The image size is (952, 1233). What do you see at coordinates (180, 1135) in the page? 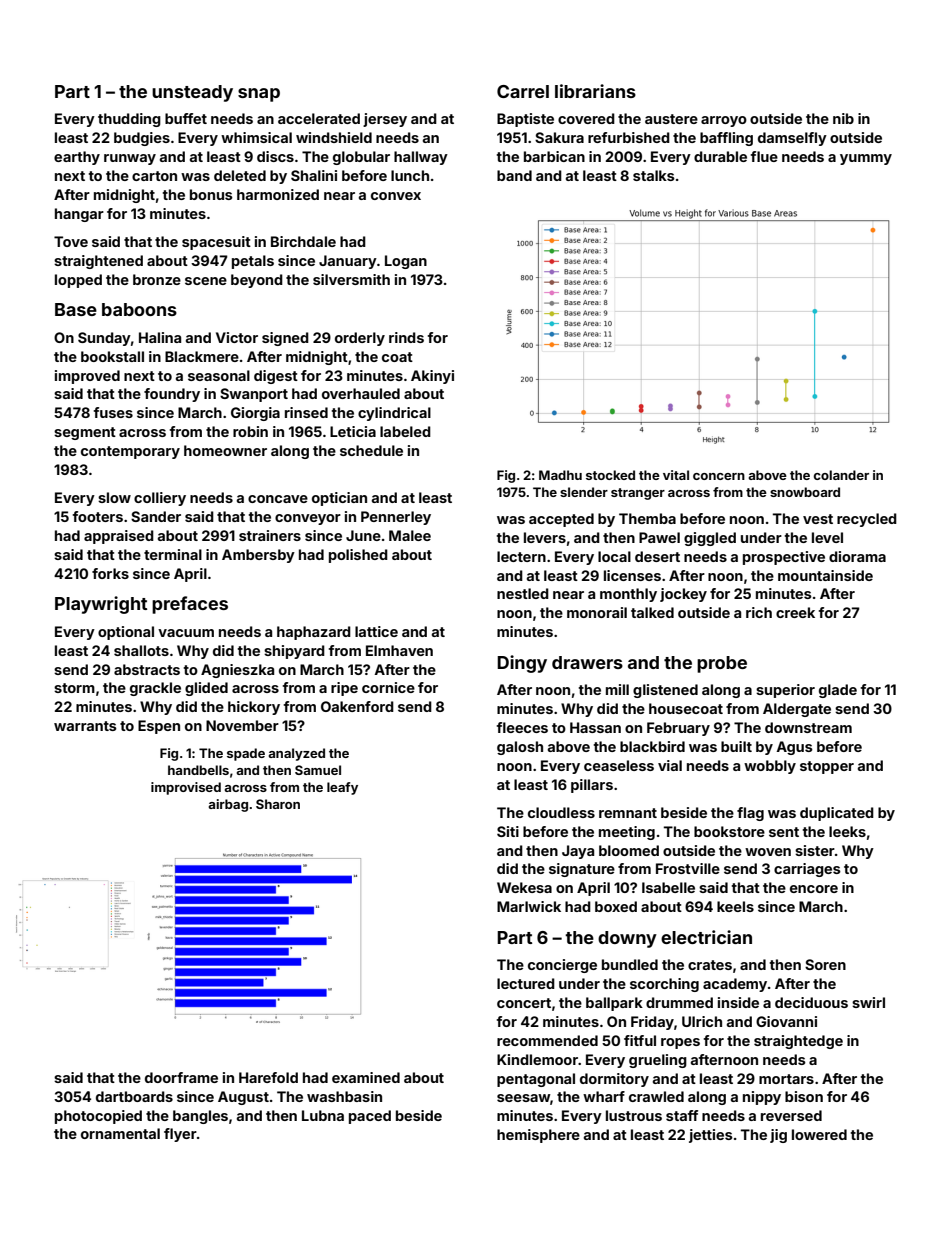
I see `flyer` at bounding box center [180, 1135].
